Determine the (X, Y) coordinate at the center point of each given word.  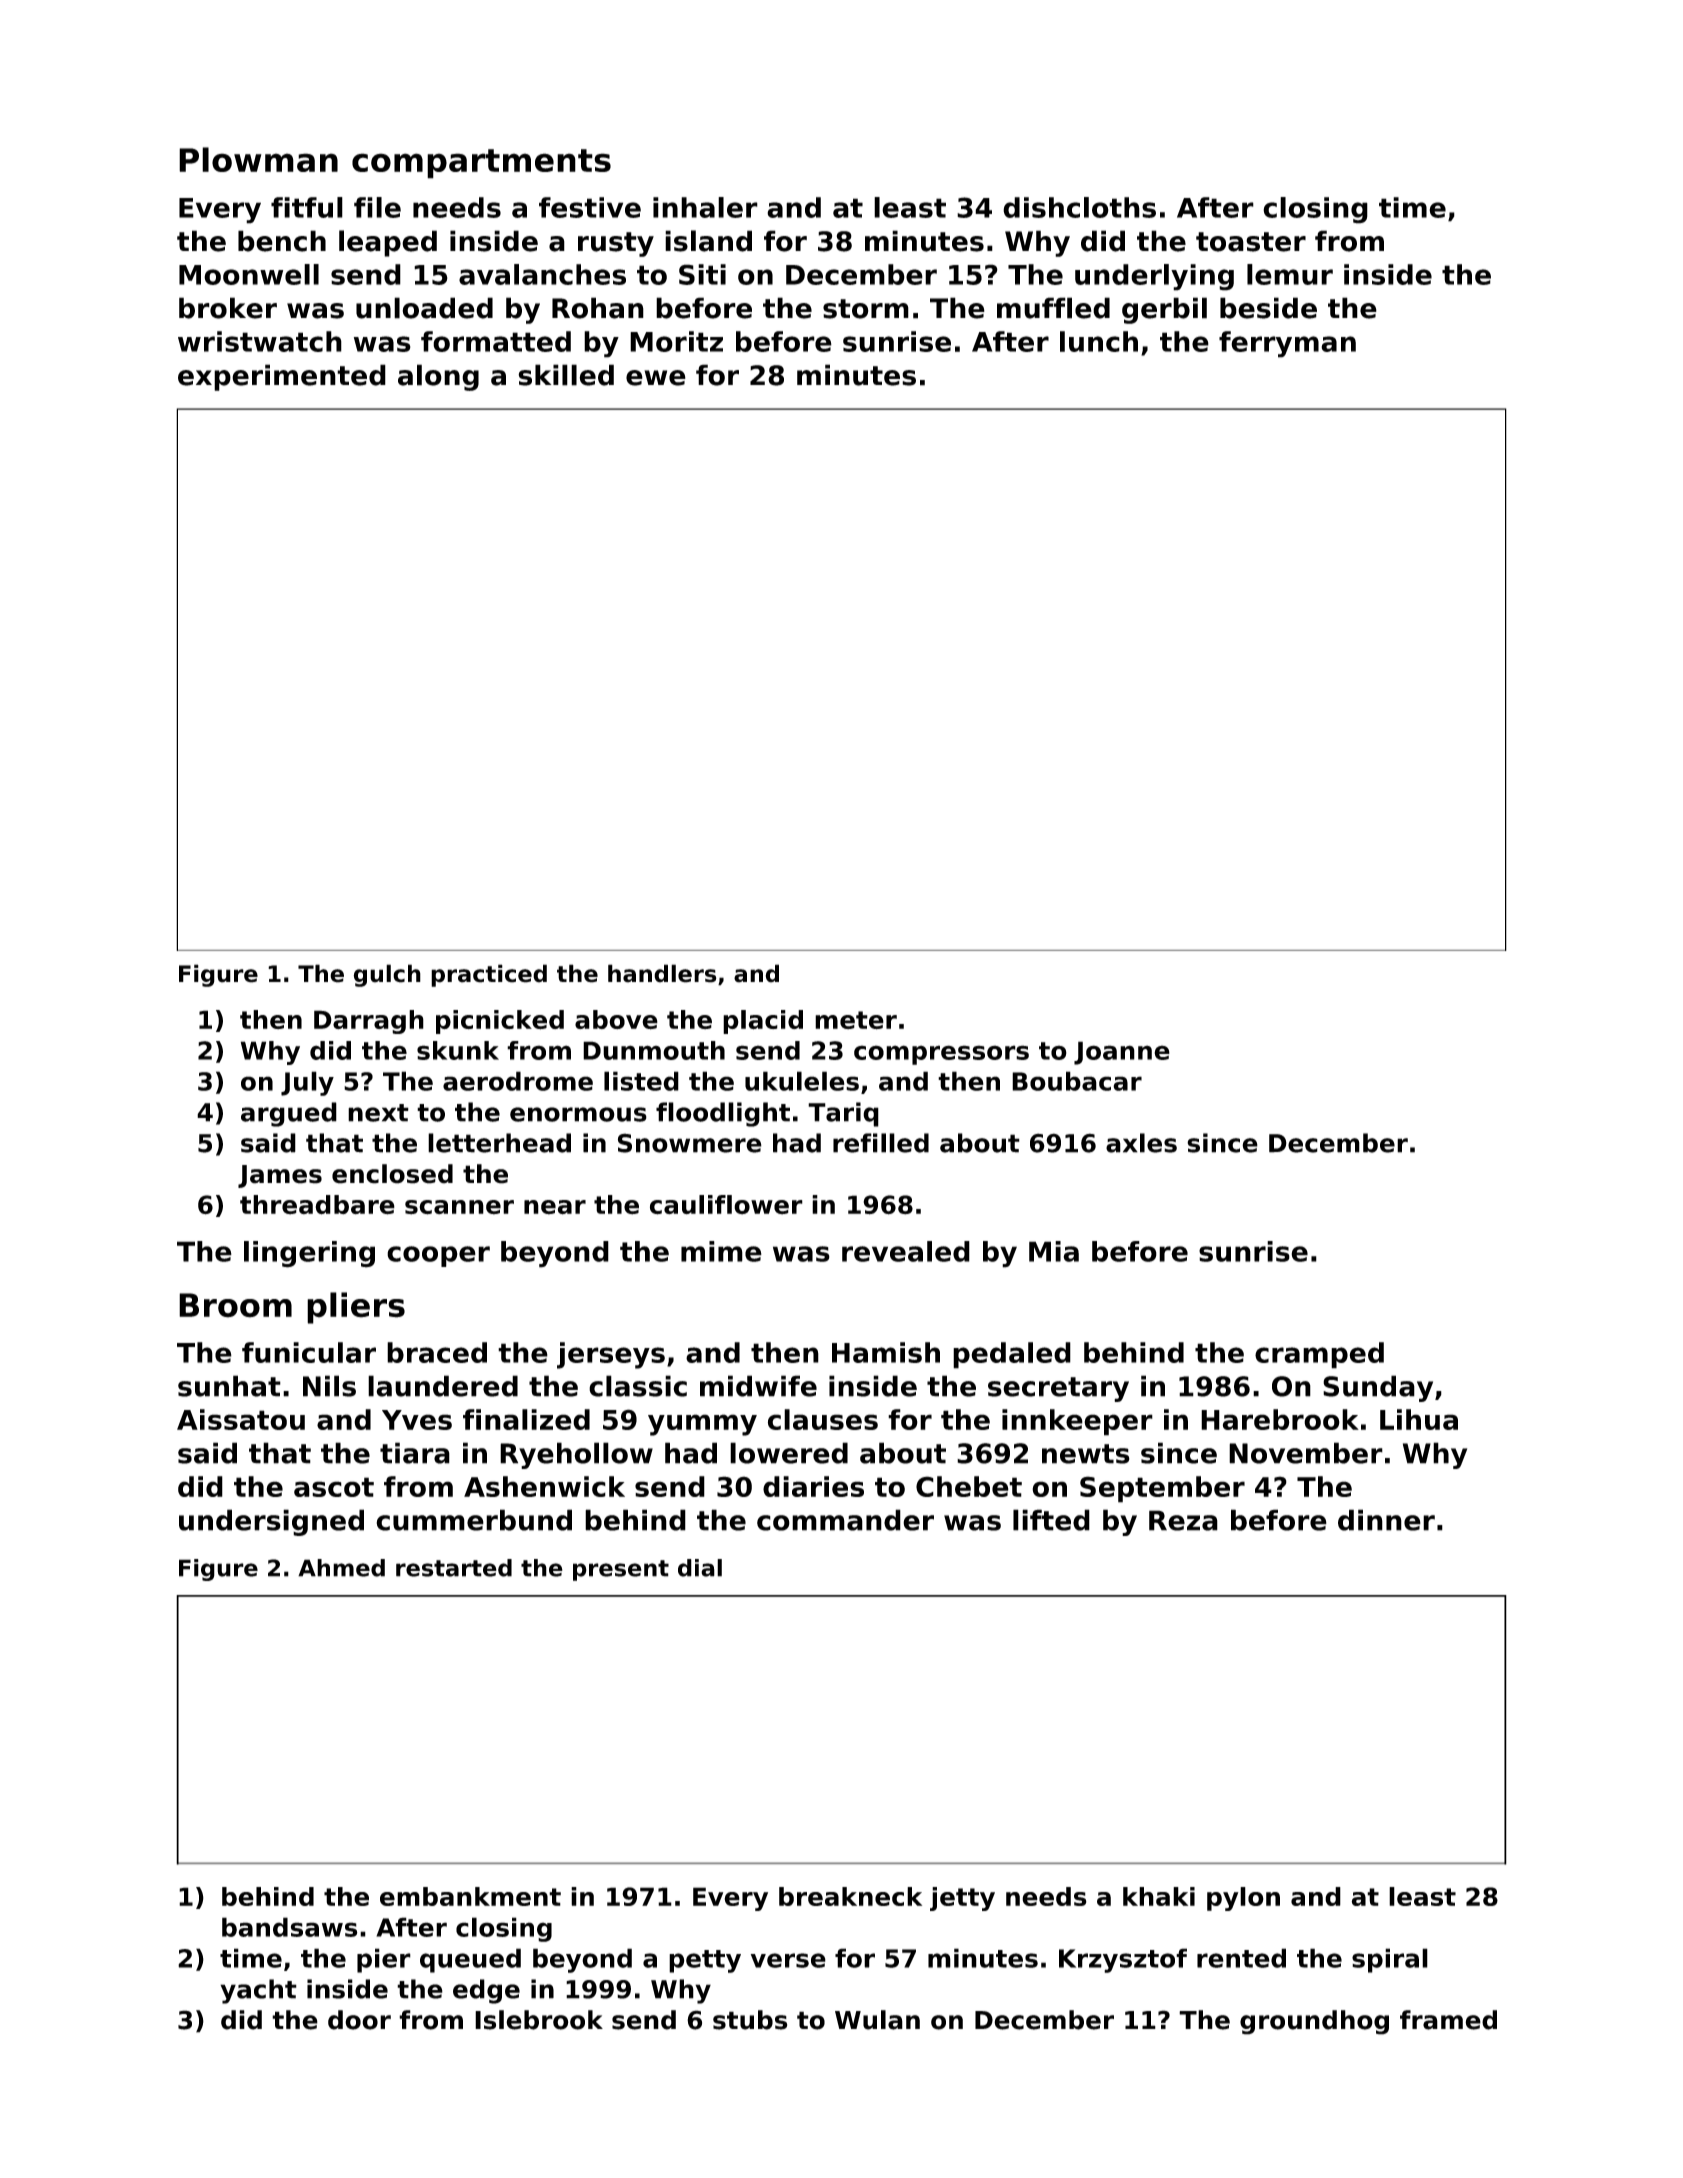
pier (384, 1960)
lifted (1051, 1520)
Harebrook (1280, 1419)
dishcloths (1079, 207)
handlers (662, 973)
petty (705, 1961)
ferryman (1287, 344)
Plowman (258, 159)
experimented (282, 377)
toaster (1251, 242)
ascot (334, 1487)
